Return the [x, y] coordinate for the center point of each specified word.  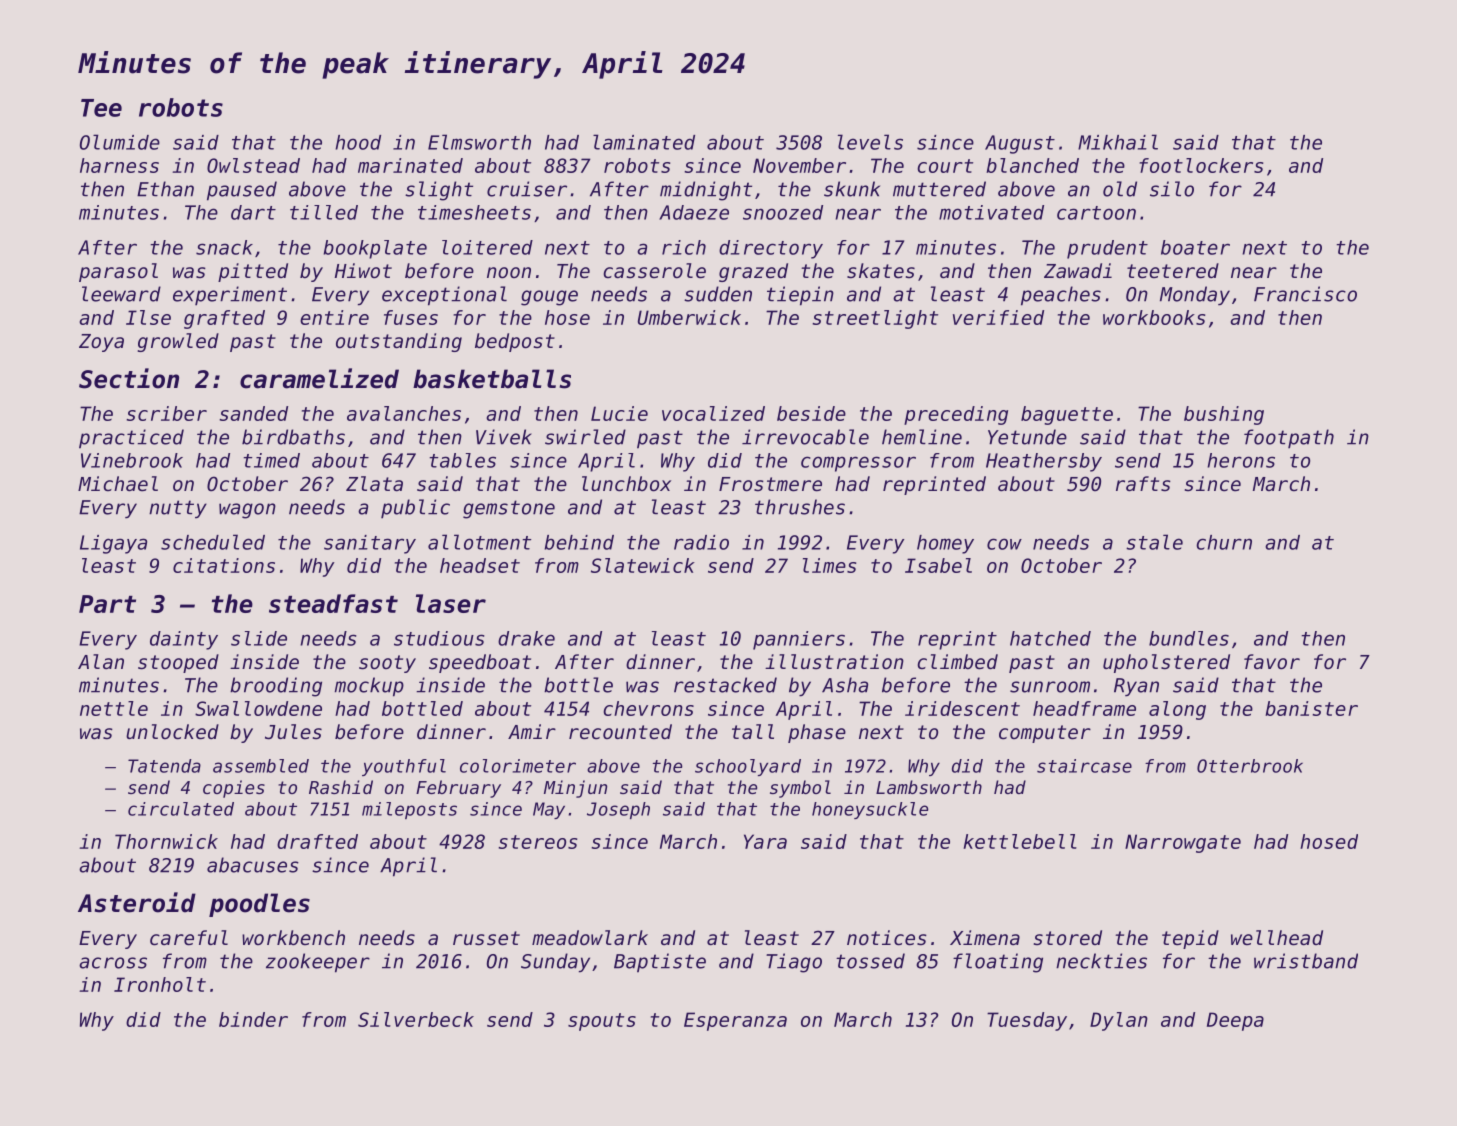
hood [358, 142]
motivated [991, 212]
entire [334, 317]
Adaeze [694, 212]
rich [684, 247]
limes [829, 565]
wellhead [1277, 938]
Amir [532, 731]
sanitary [370, 544]
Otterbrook [1250, 766]
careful [189, 938]
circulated [181, 809]
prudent [1107, 249]
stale [1154, 542]
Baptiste [660, 963]
